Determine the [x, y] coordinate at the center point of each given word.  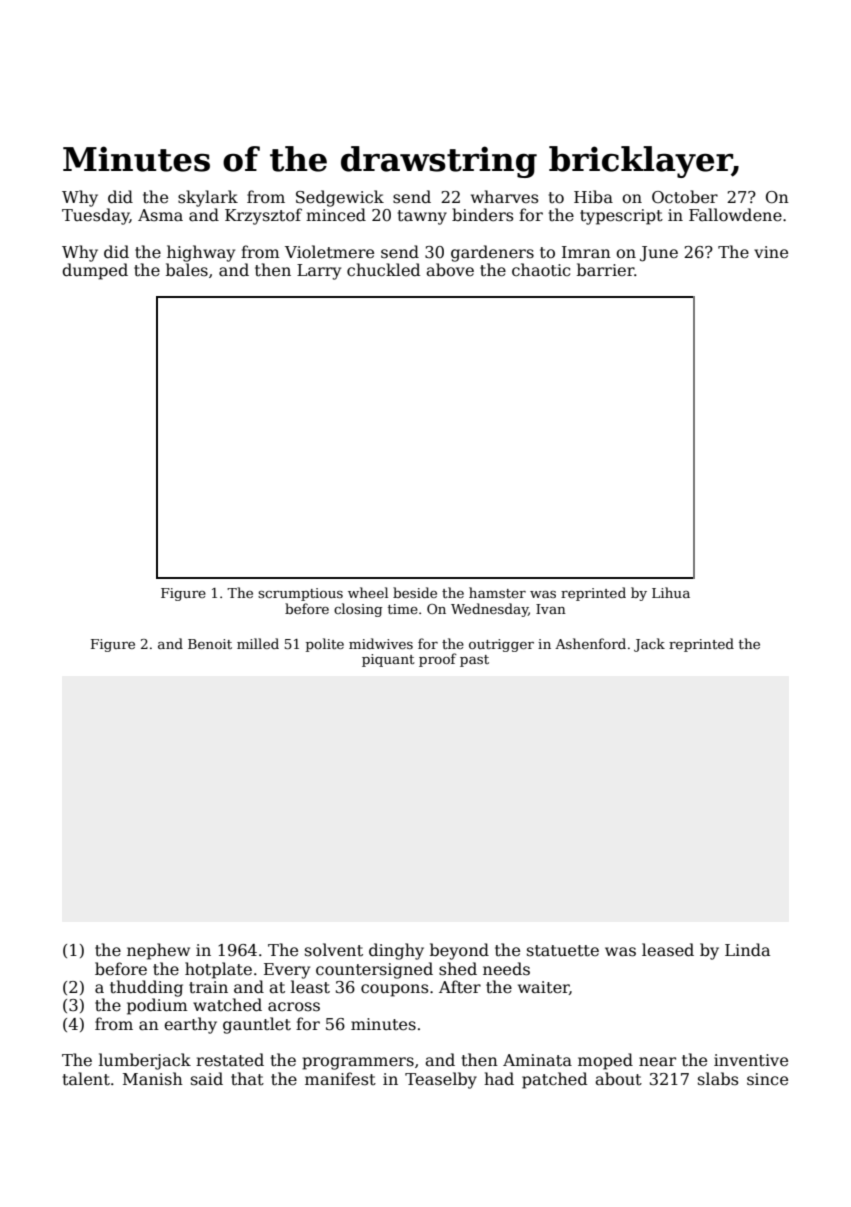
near [657, 1062]
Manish [153, 1079]
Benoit [210, 644]
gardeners [492, 253]
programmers [358, 1063]
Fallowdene [735, 215]
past [474, 661]
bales [187, 270]
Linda [747, 949]
